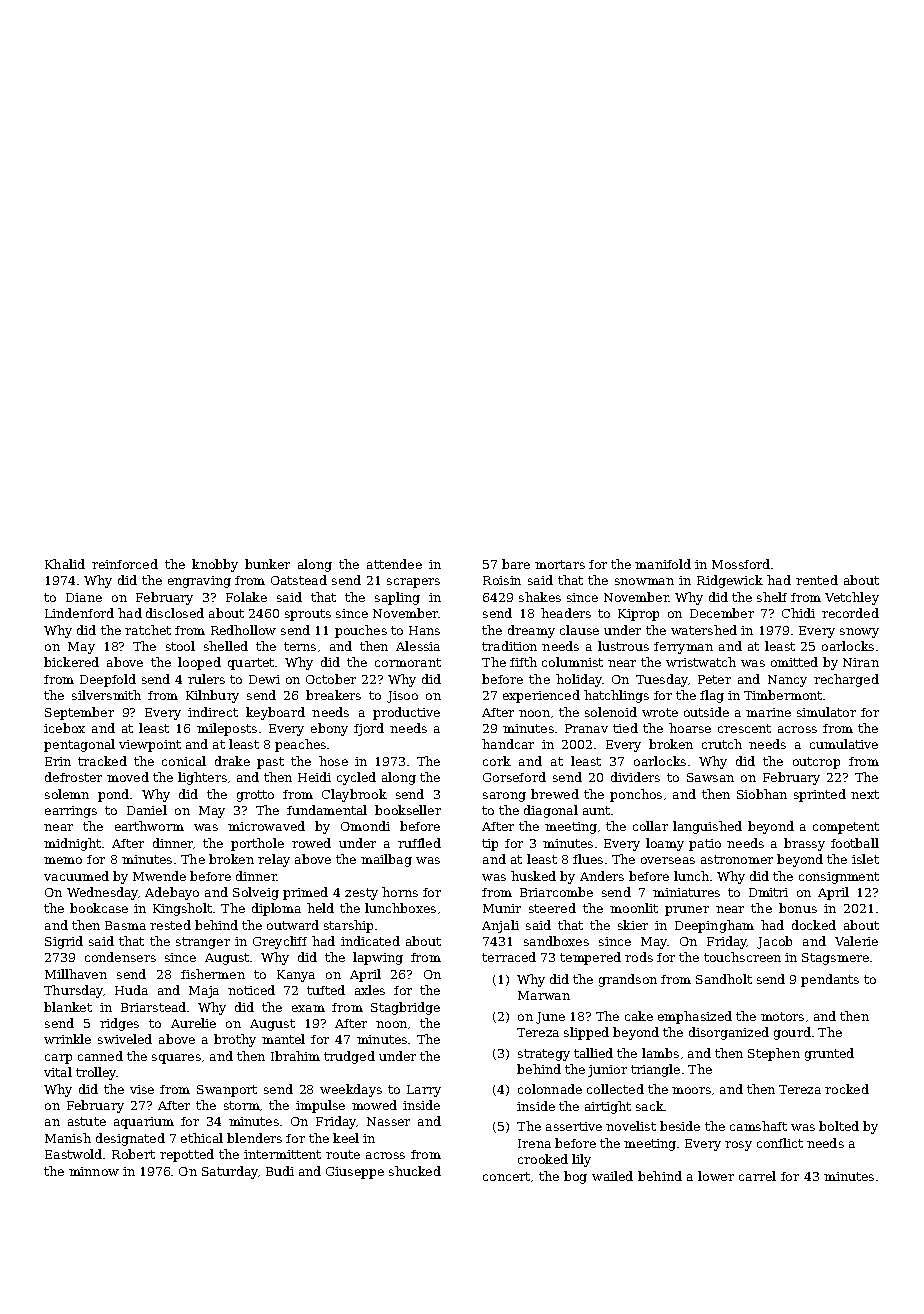 The image size is (924, 1314). Describe the element at coordinates (741, 564) in the screenshot. I see `Mossford` at that location.
